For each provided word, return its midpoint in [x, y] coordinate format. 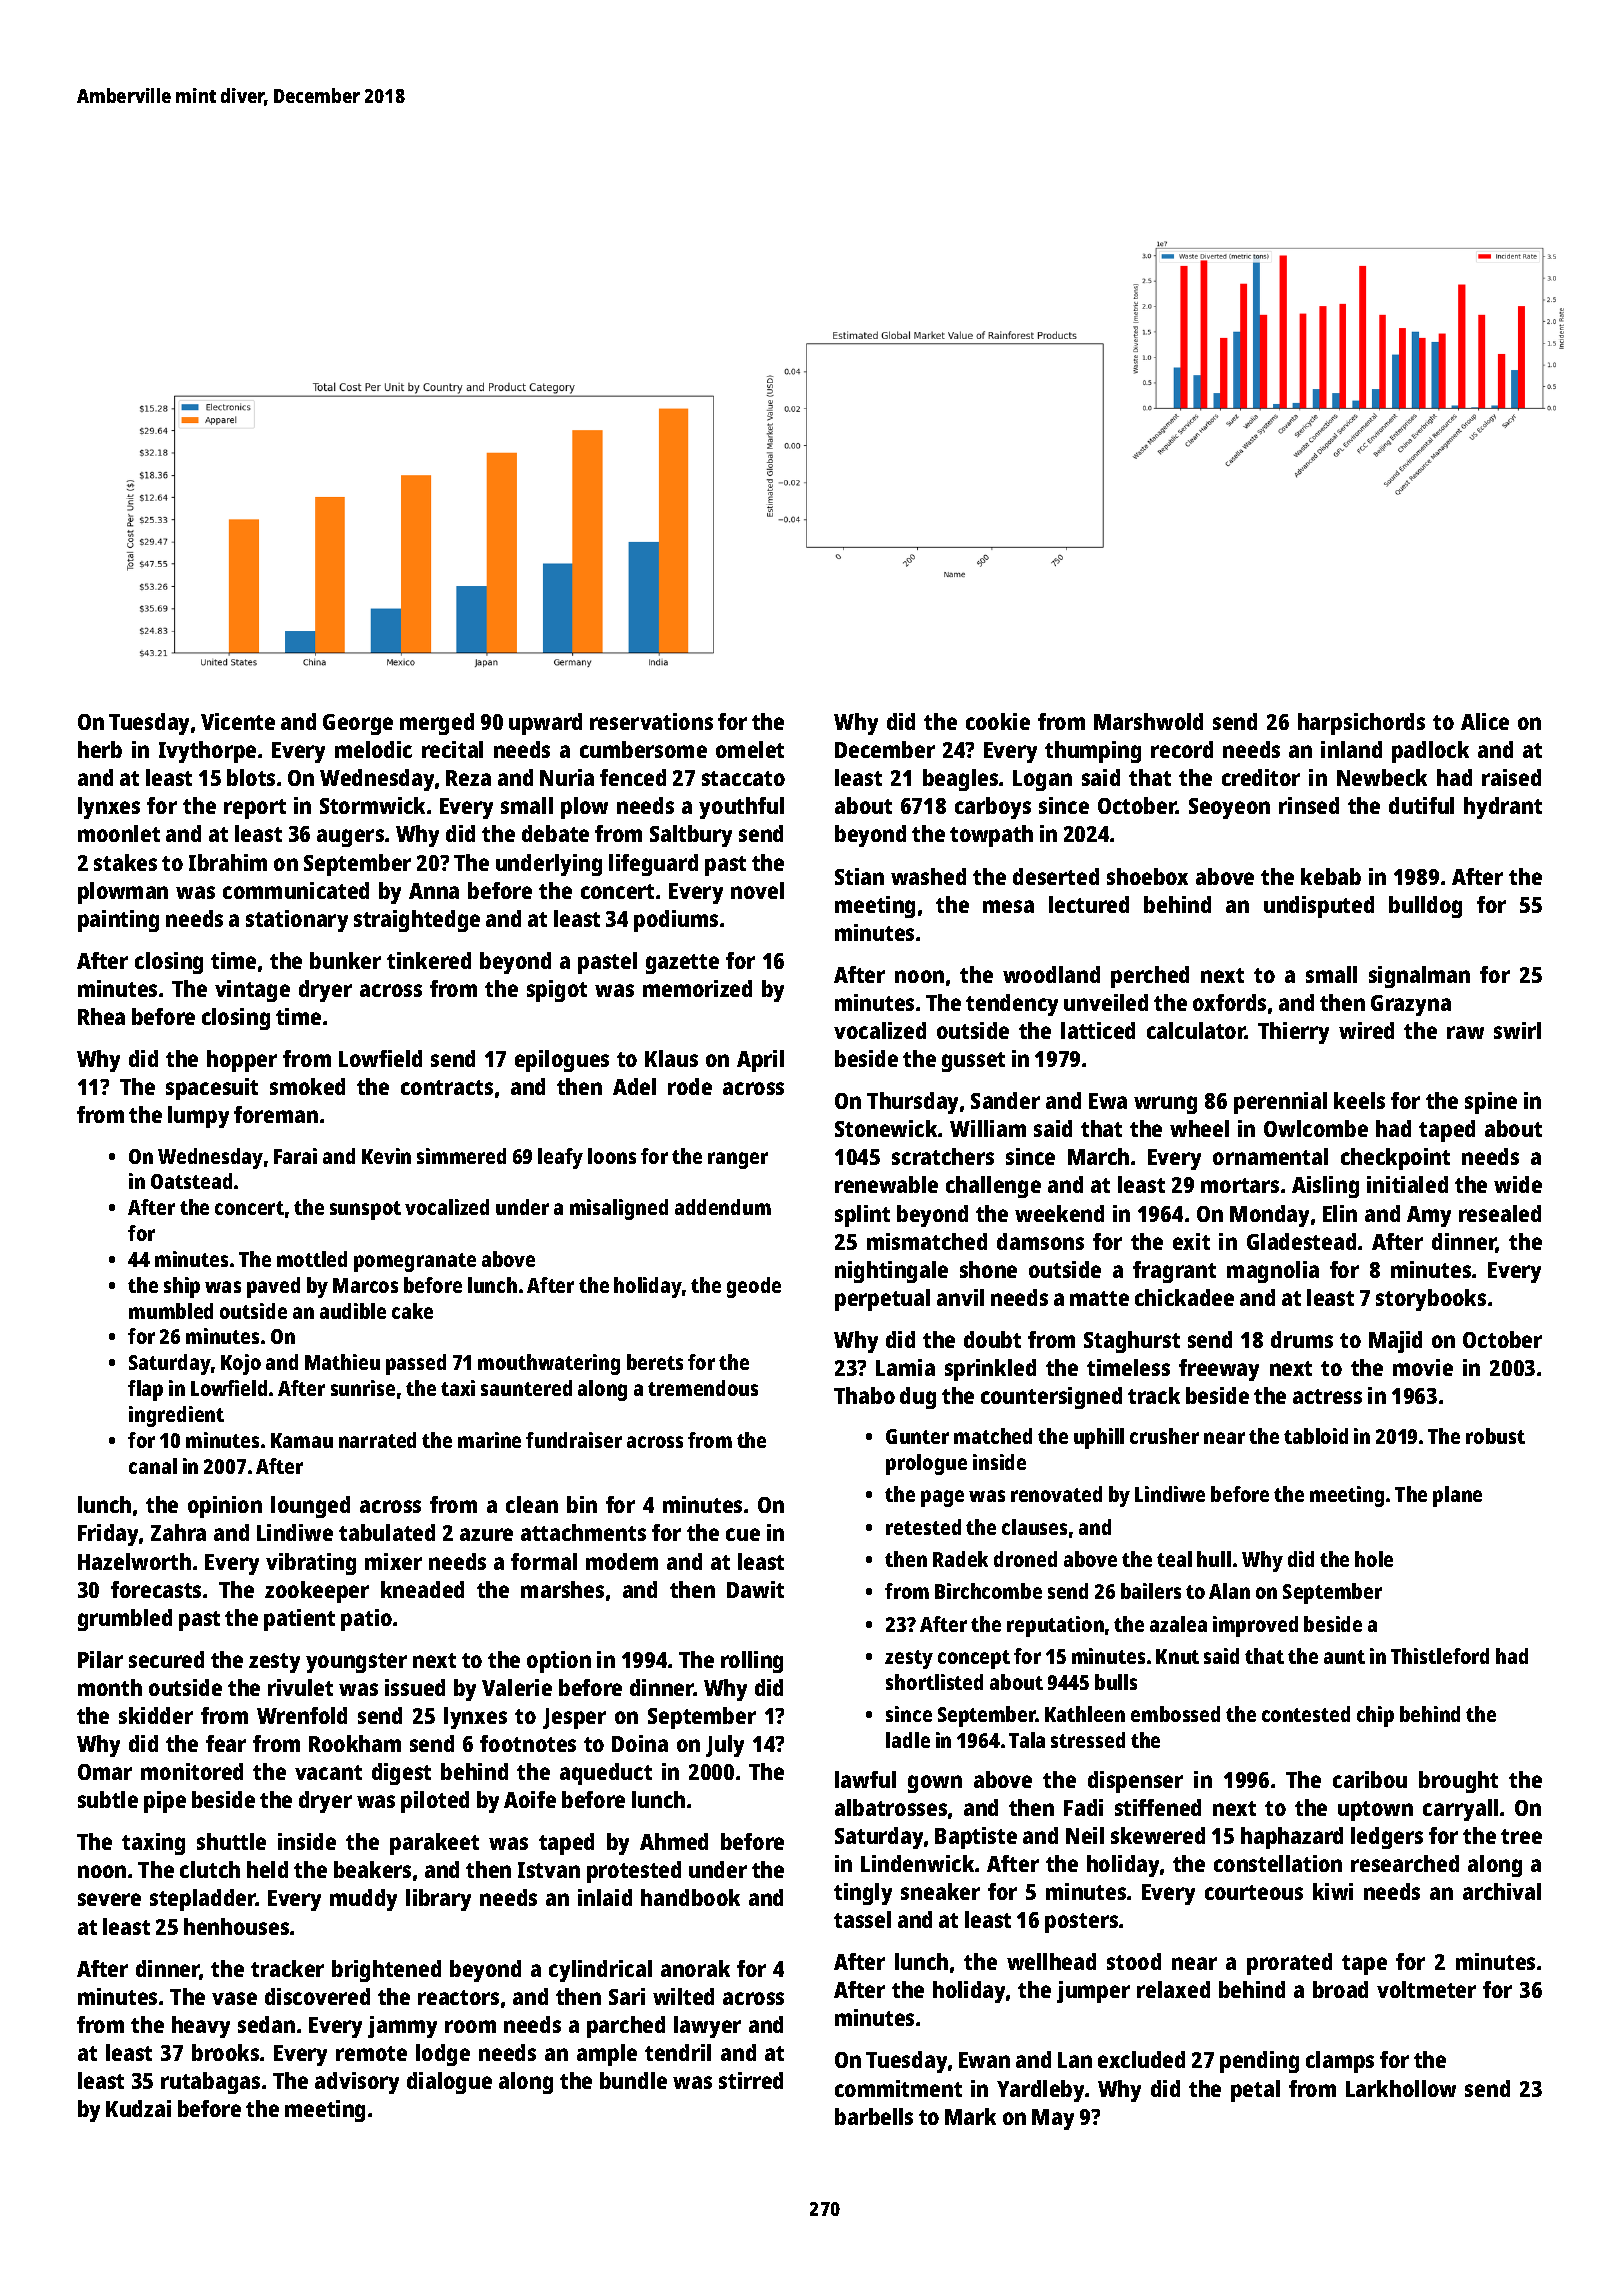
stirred [751, 2080]
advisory [357, 2083]
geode [754, 1287]
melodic [373, 749]
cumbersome [643, 749]
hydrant [1503, 808]
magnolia [1273, 1272]
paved [273, 1287]
